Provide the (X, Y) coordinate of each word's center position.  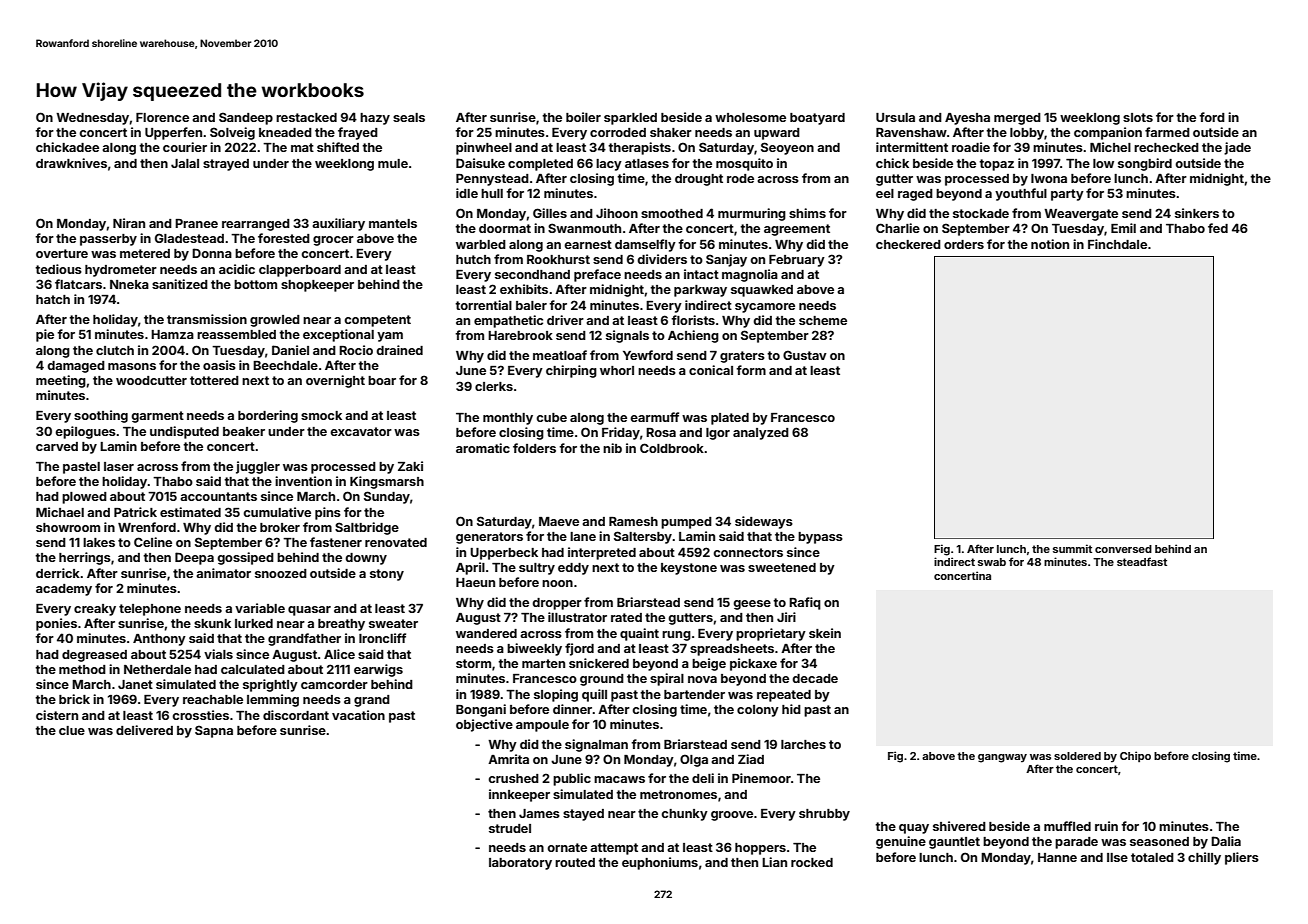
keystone (689, 569)
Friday (621, 433)
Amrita (508, 759)
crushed (513, 778)
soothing (101, 416)
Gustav (805, 355)
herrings (85, 558)
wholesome (750, 117)
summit (1072, 548)
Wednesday (92, 119)
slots (1138, 117)
